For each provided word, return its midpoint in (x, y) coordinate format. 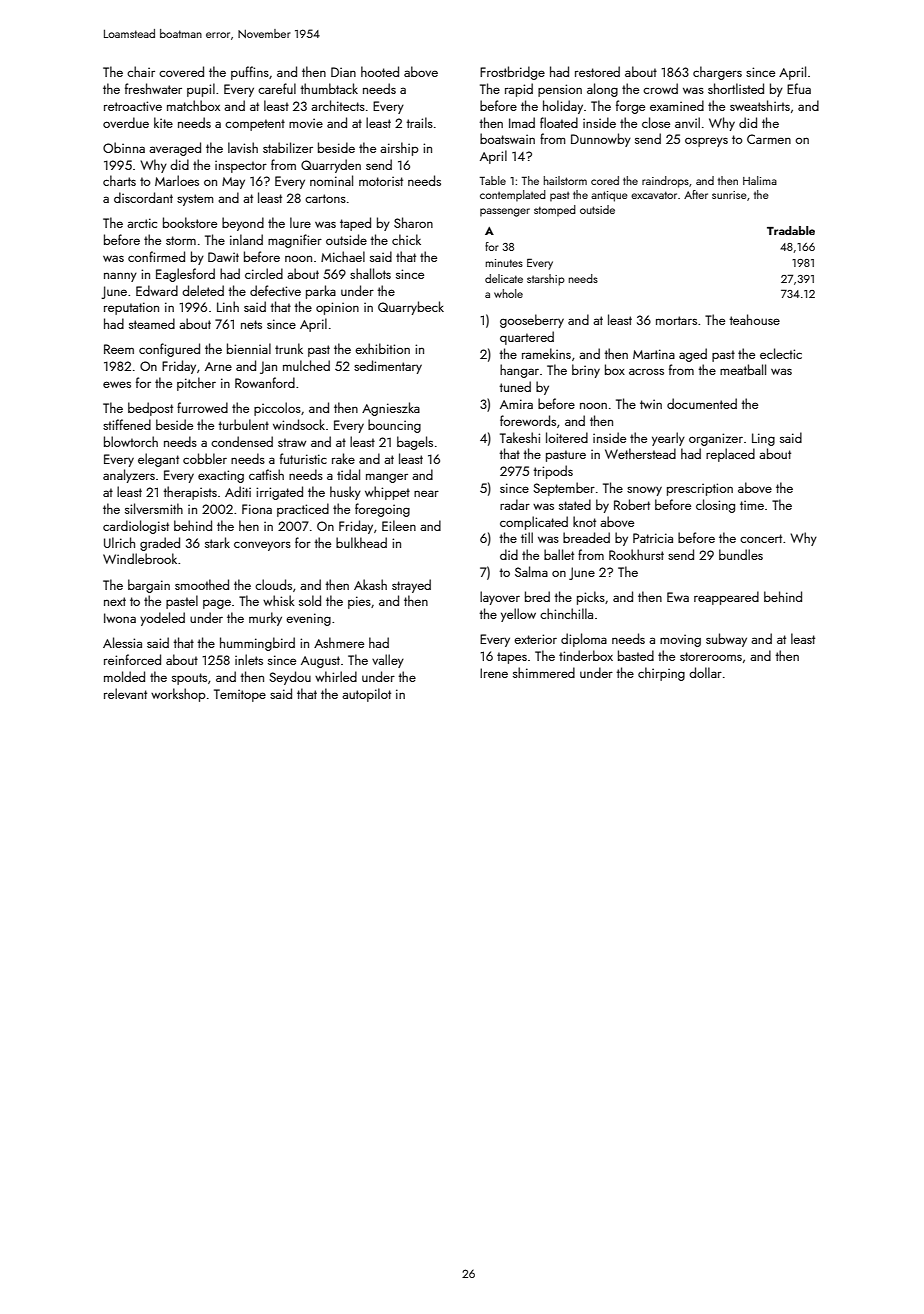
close (656, 122)
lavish (243, 147)
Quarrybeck (411, 308)
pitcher (196, 384)
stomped (555, 211)
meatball (743, 369)
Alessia (122, 642)
